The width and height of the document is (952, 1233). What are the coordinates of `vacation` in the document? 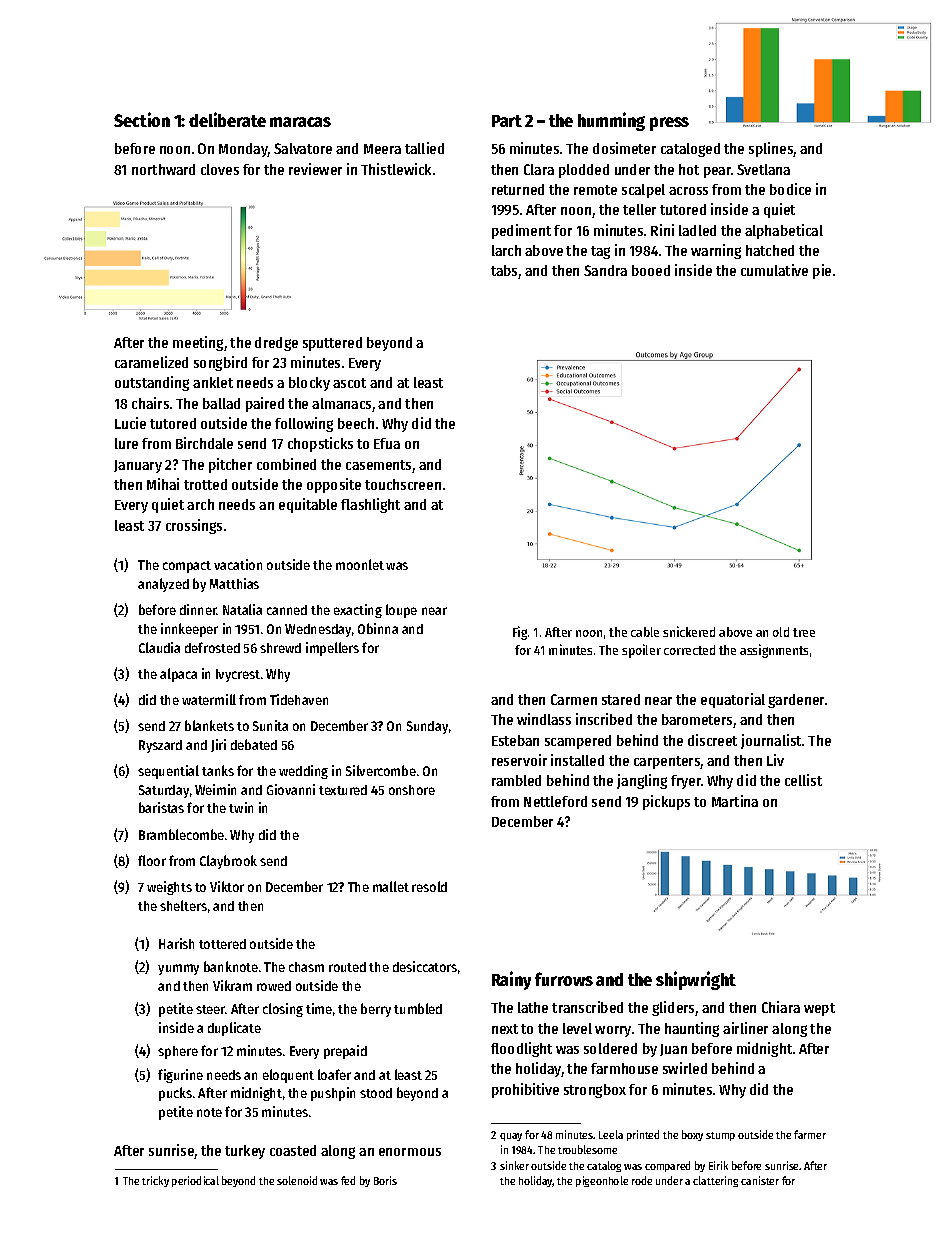 It's located at (238, 564).
